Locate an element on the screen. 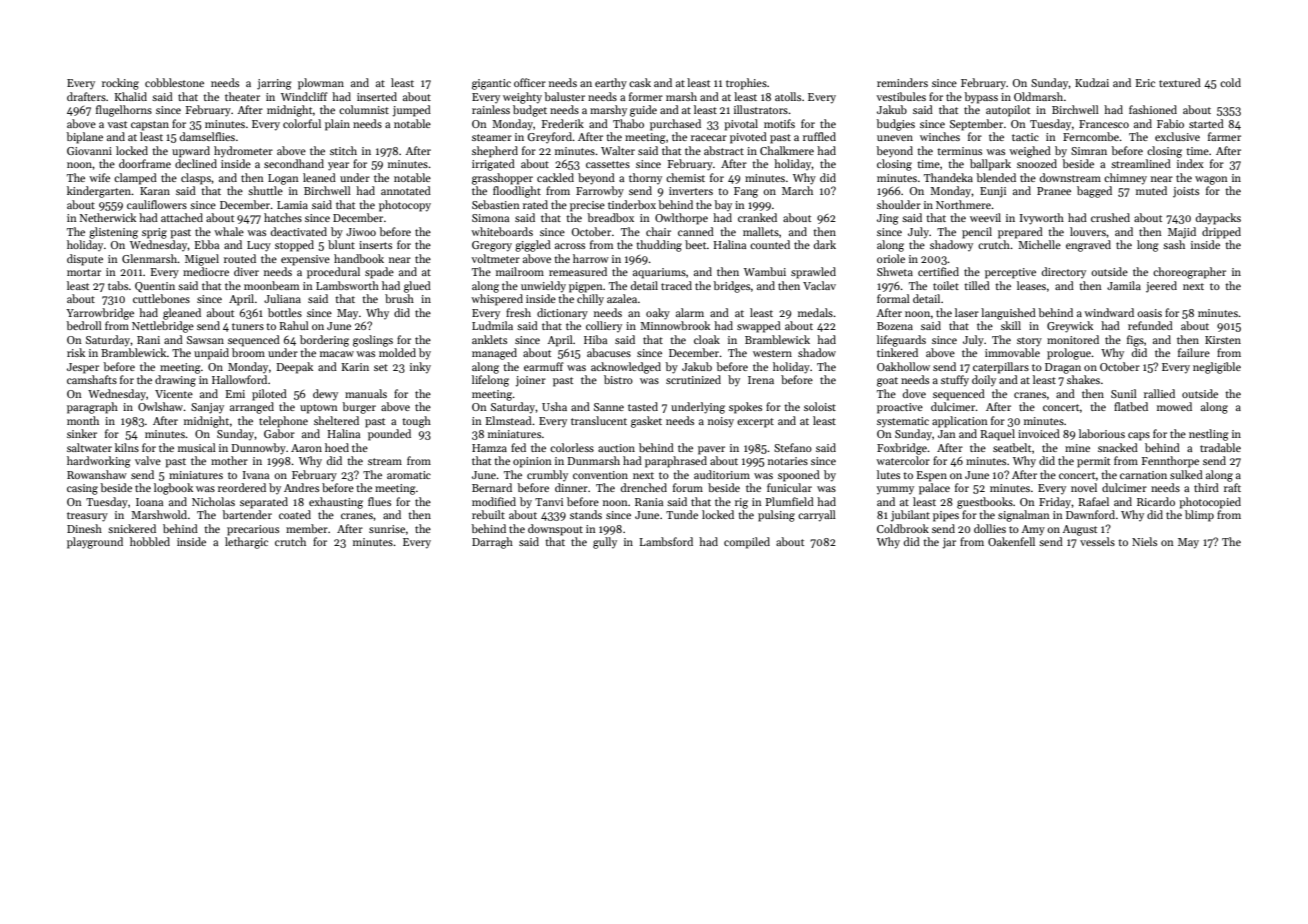 The image size is (1308, 924). whiteboards is located at coordinates (502, 231).
